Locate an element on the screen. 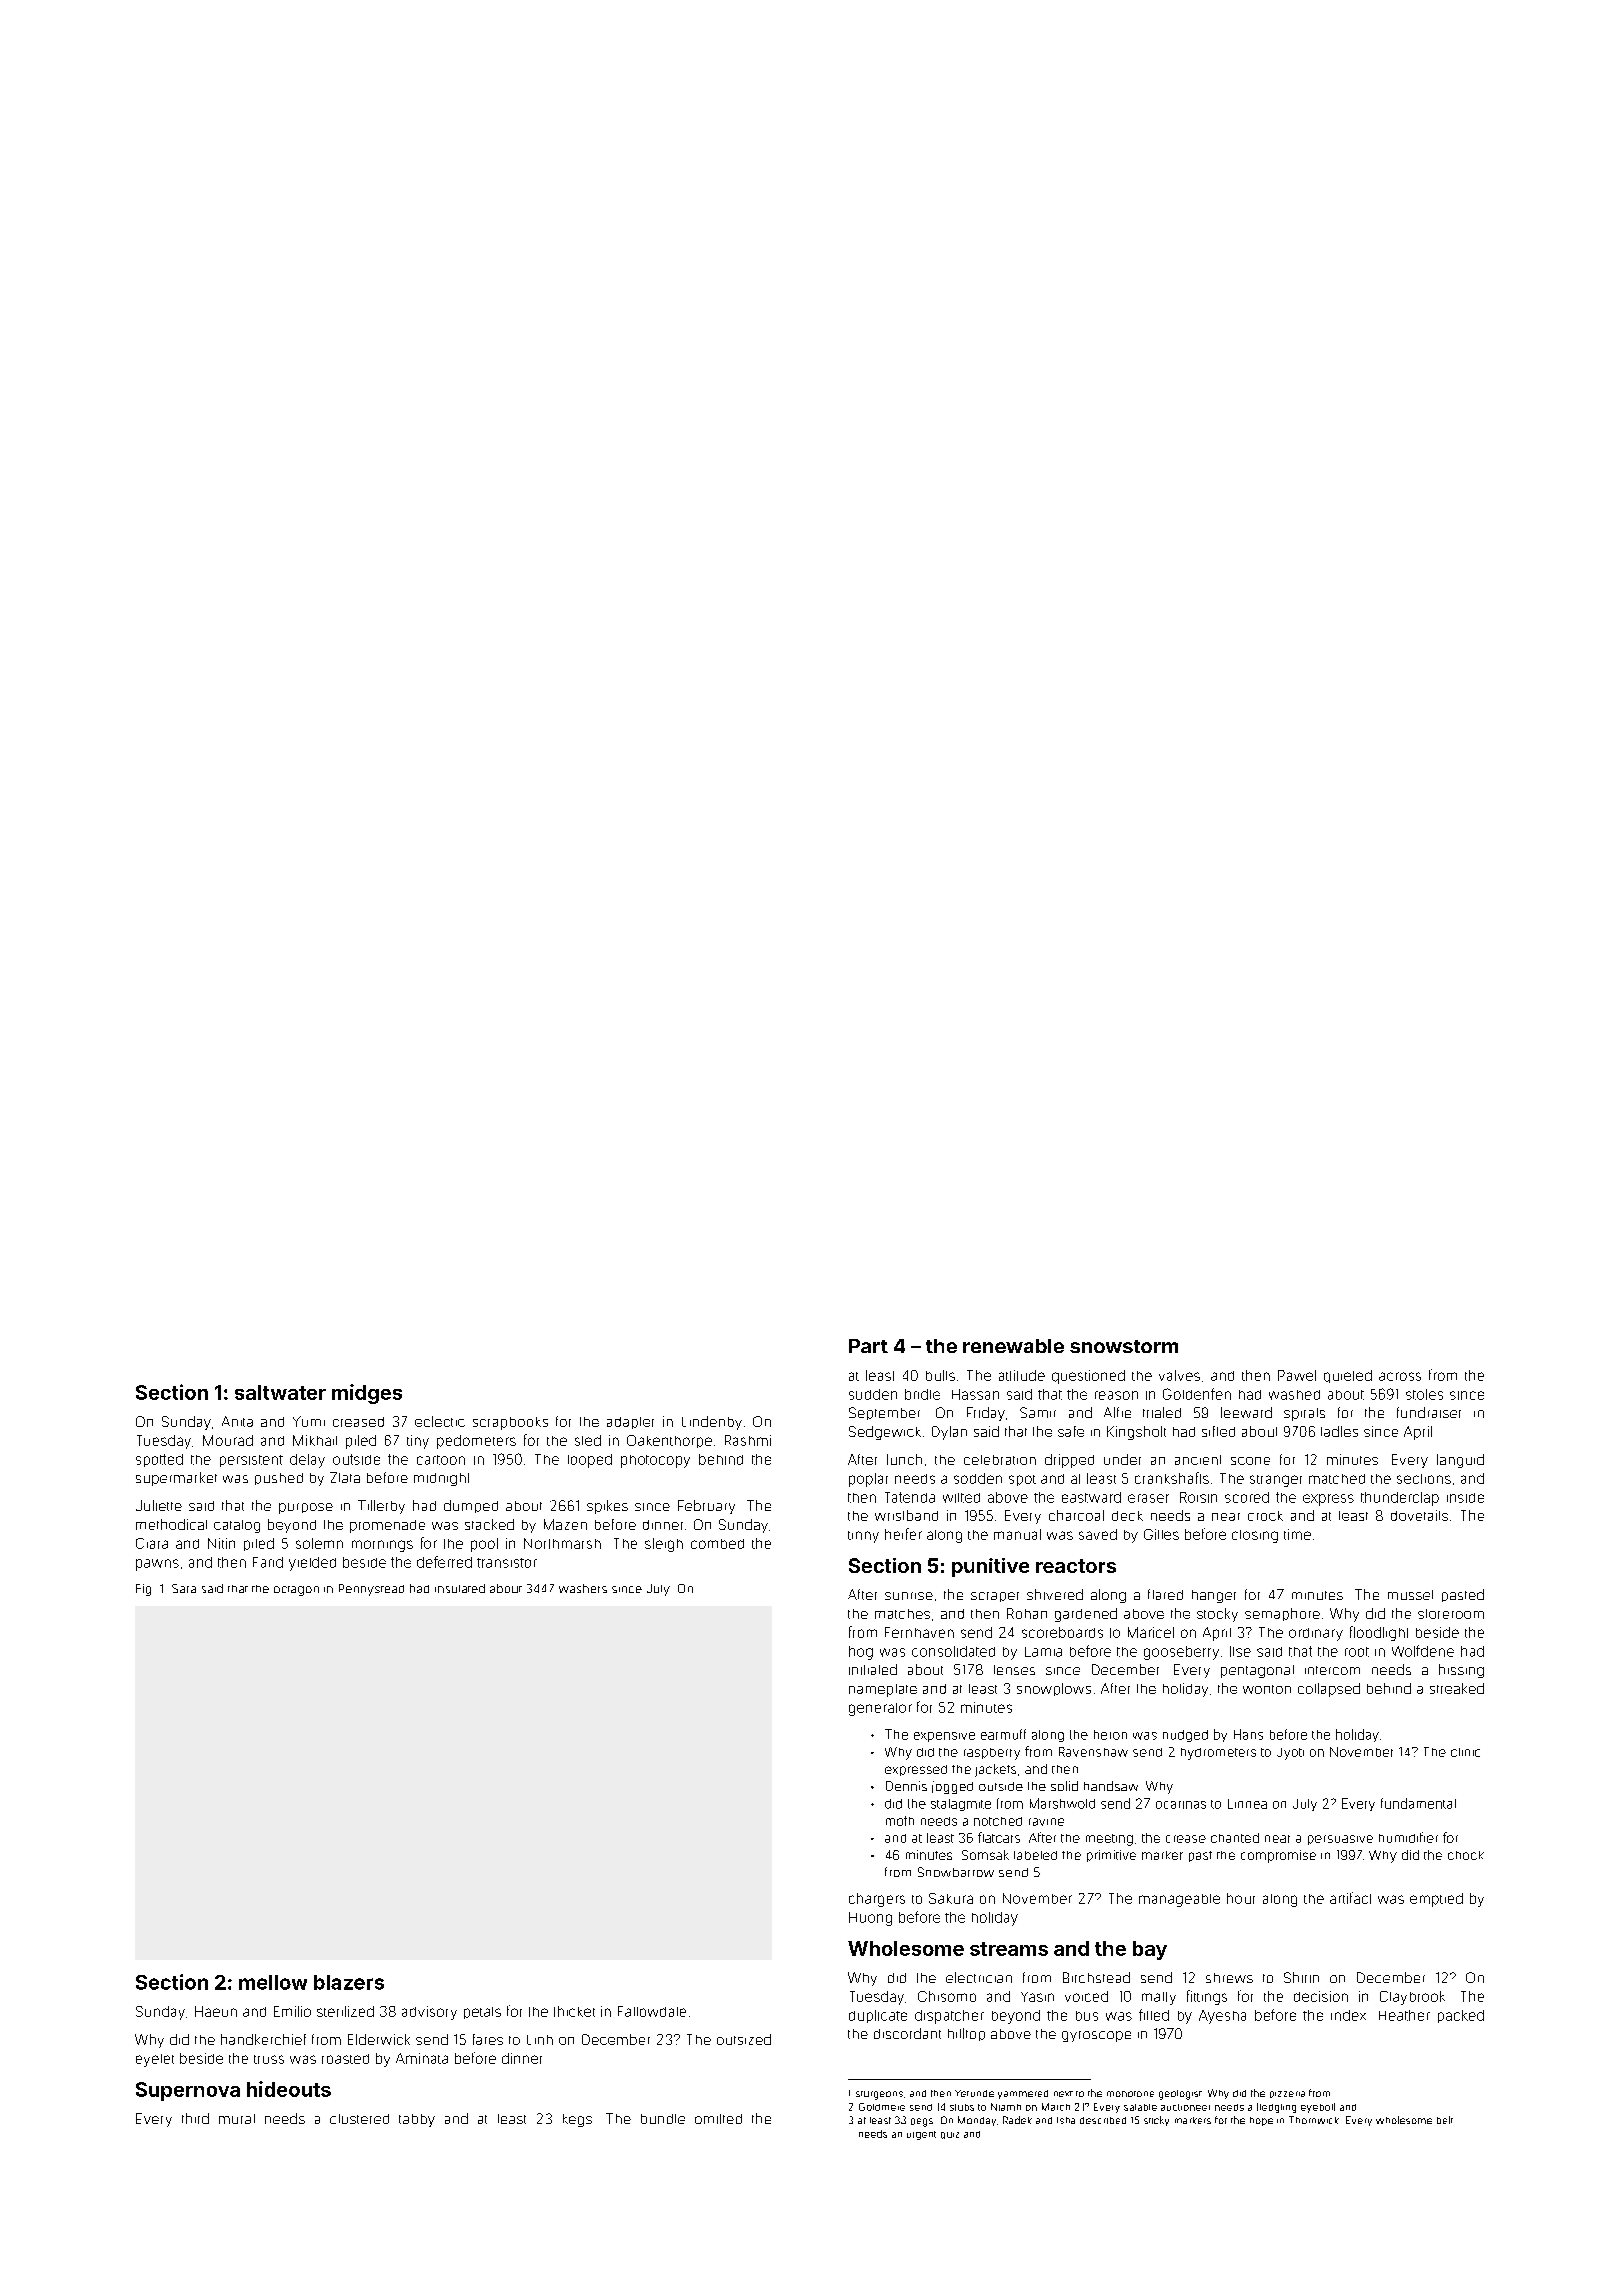  pizzeria is located at coordinates (1287, 2094).
